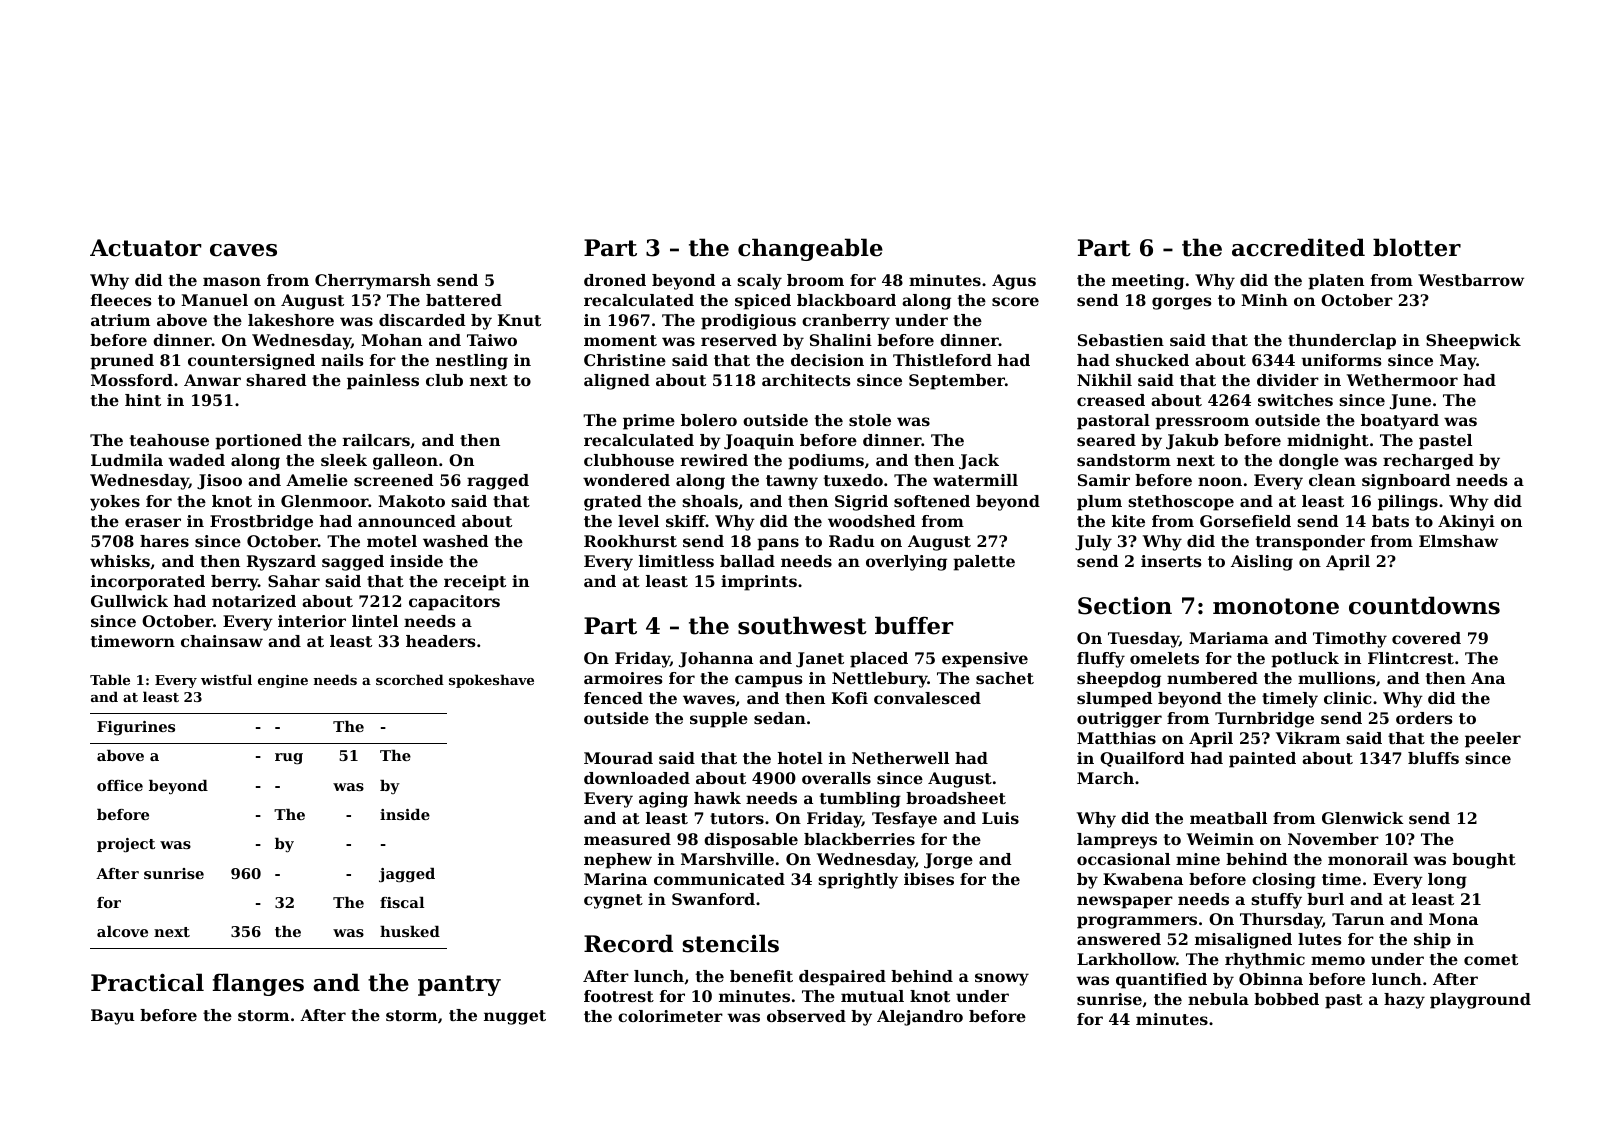 This screenshot has width=1624, height=1148. I want to click on jagged, so click(407, 875).
